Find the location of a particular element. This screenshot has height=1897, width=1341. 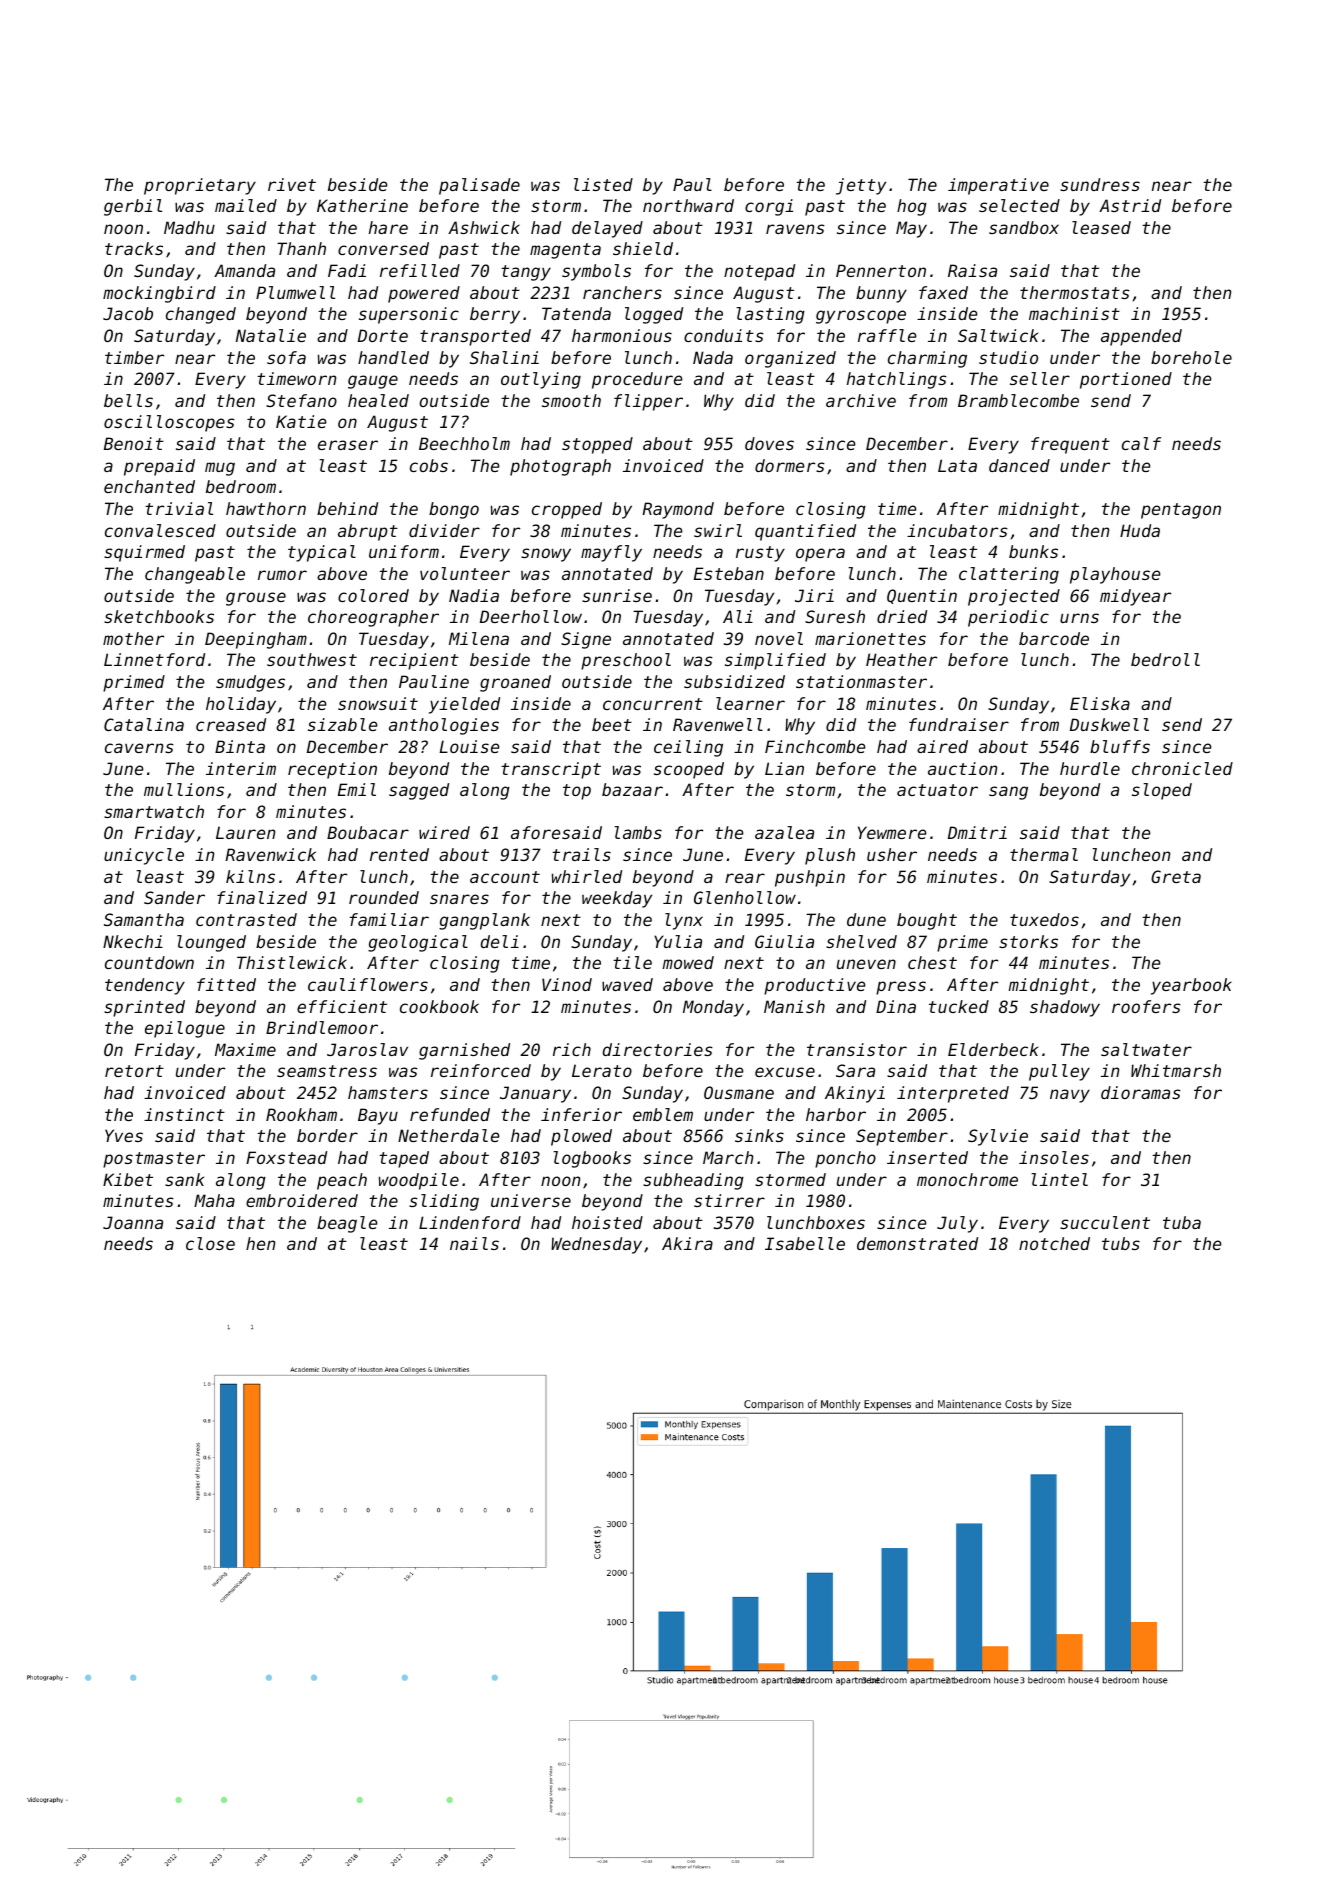

notched is located at coordinates (1054, 1243).
